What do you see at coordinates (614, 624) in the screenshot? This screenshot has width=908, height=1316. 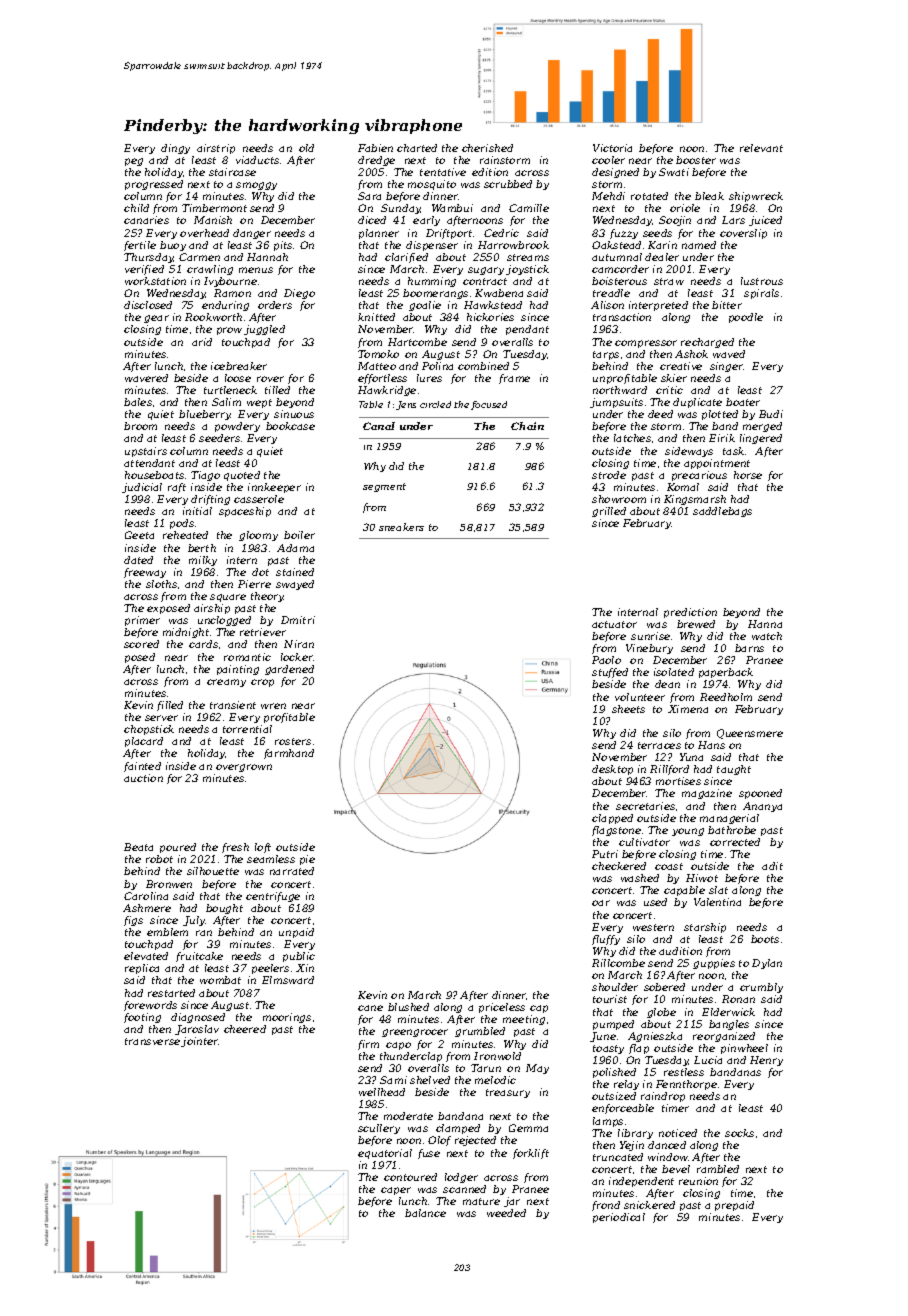 I see `actuator` at bounding box center [614, 624].
